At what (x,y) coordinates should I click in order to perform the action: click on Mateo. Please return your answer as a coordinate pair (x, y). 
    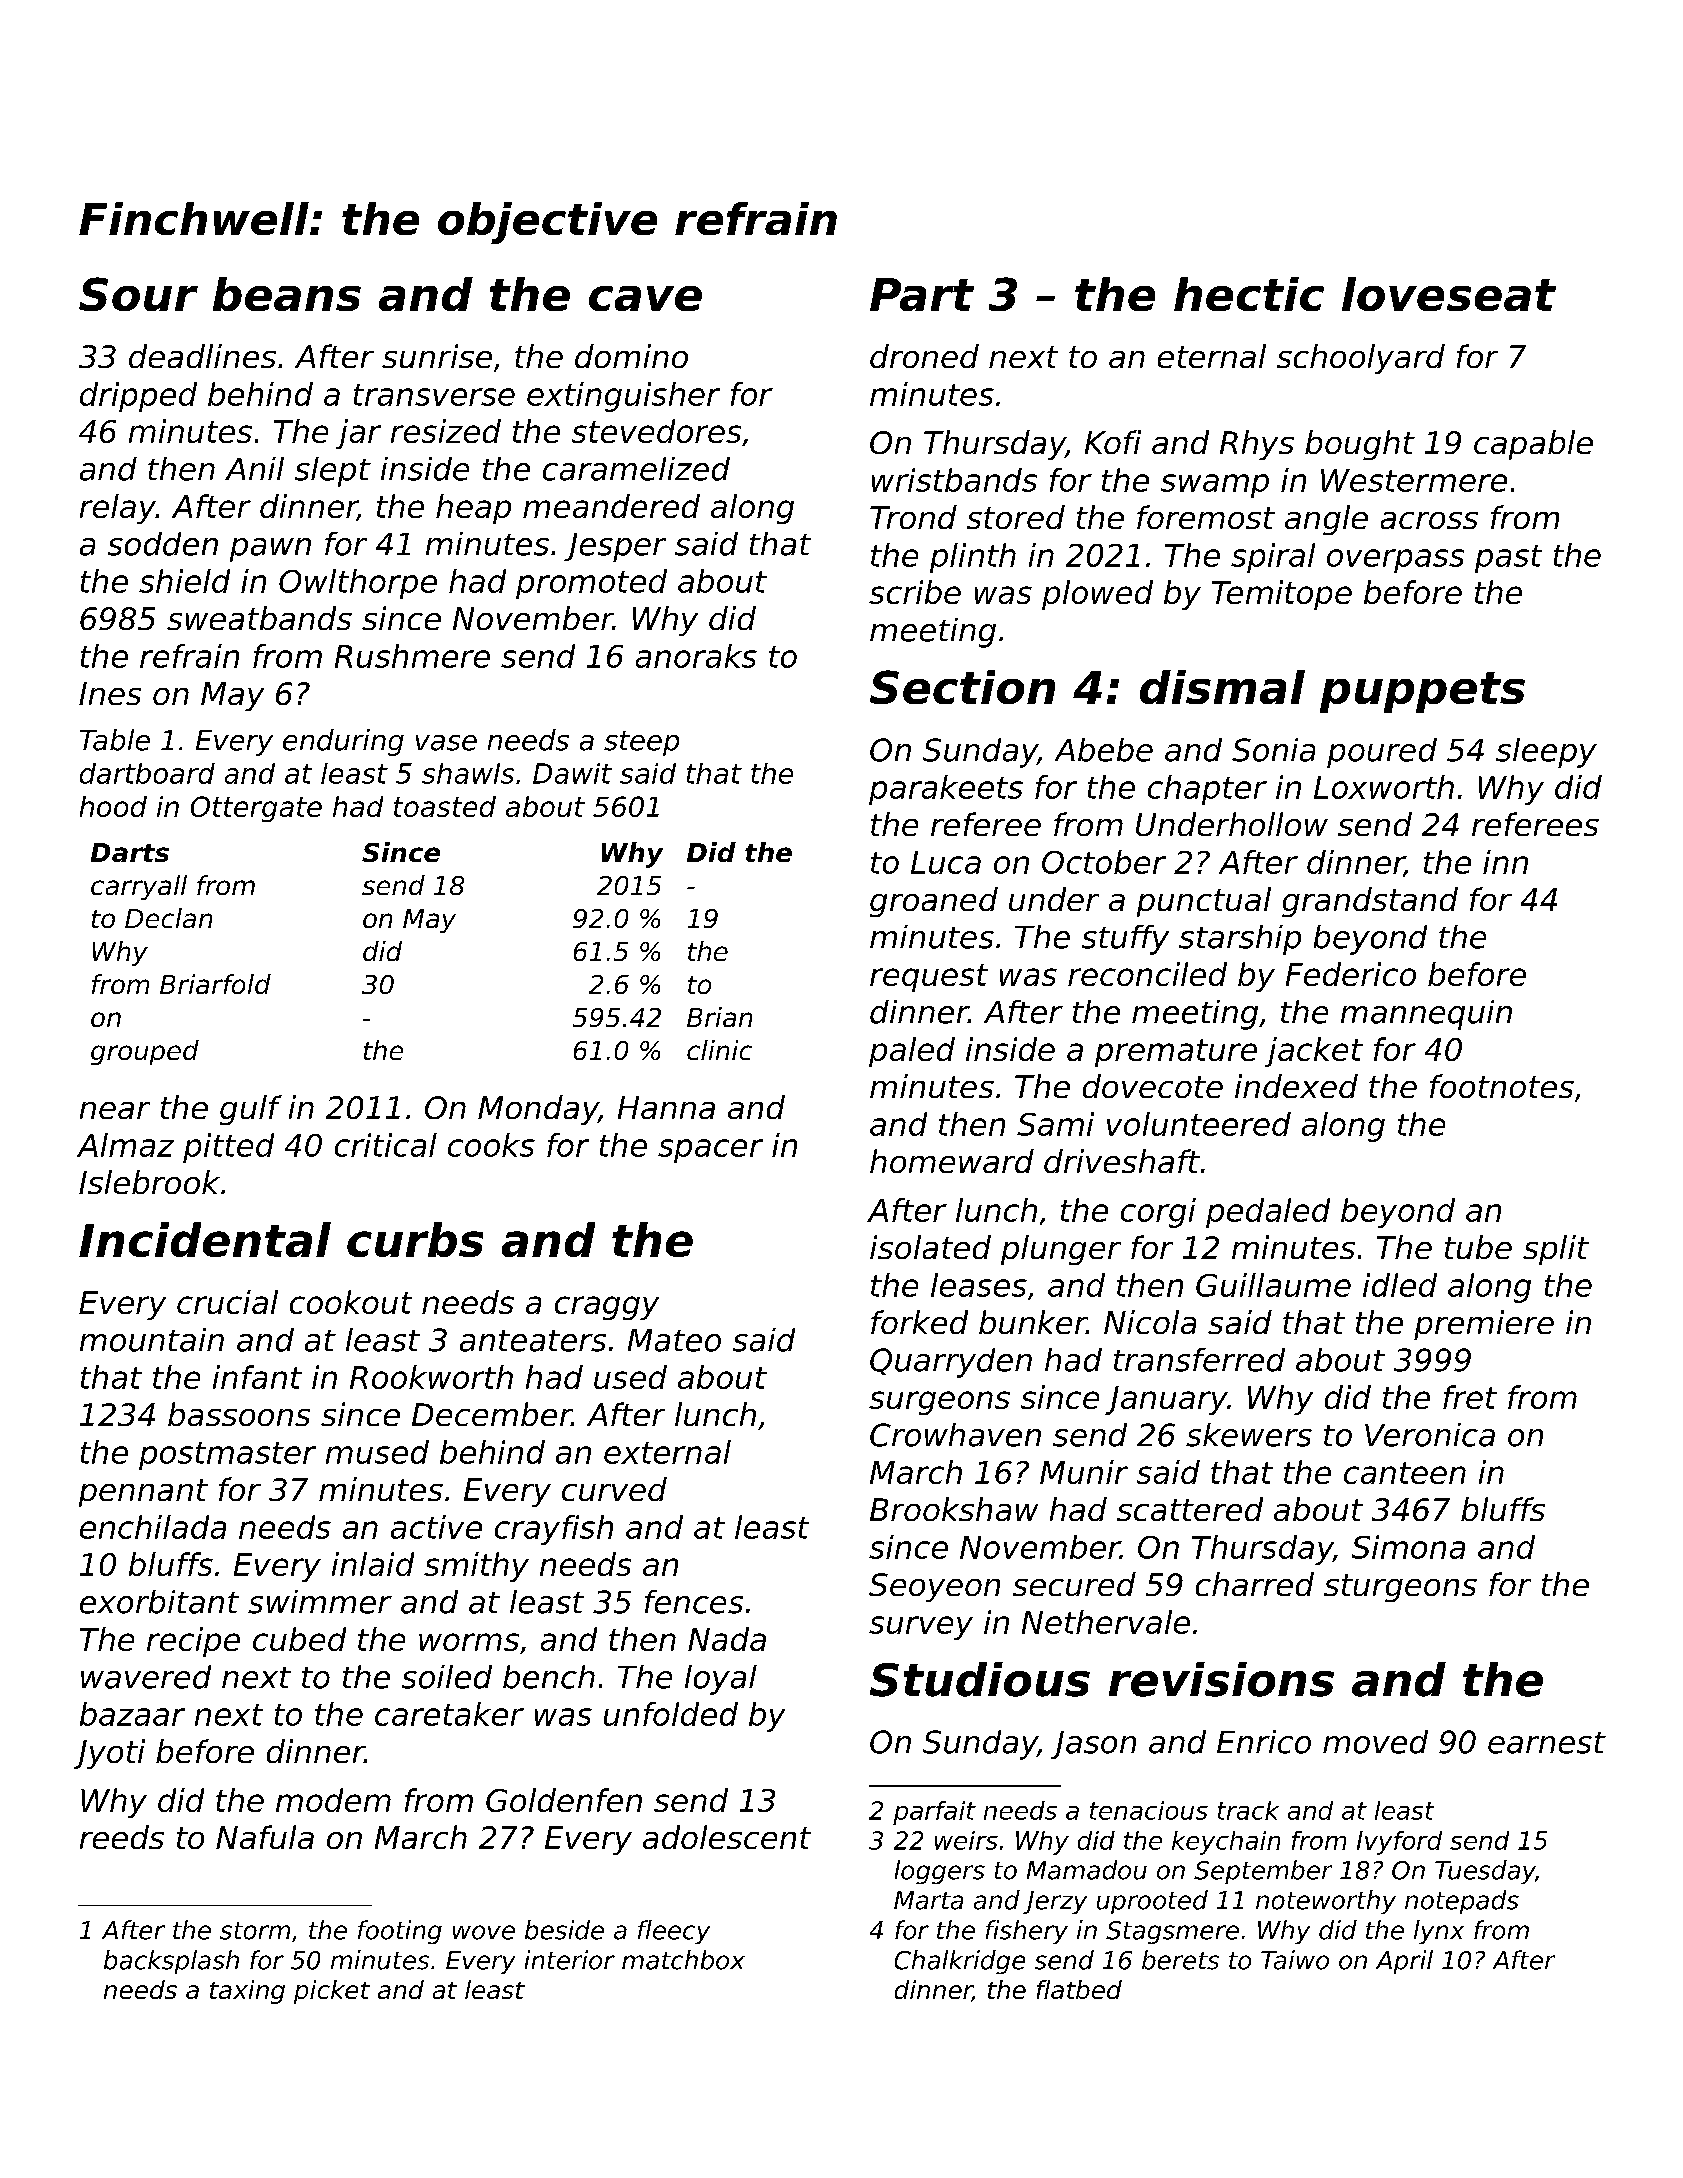
    Looking at the image, I should click on (674, 1340).
